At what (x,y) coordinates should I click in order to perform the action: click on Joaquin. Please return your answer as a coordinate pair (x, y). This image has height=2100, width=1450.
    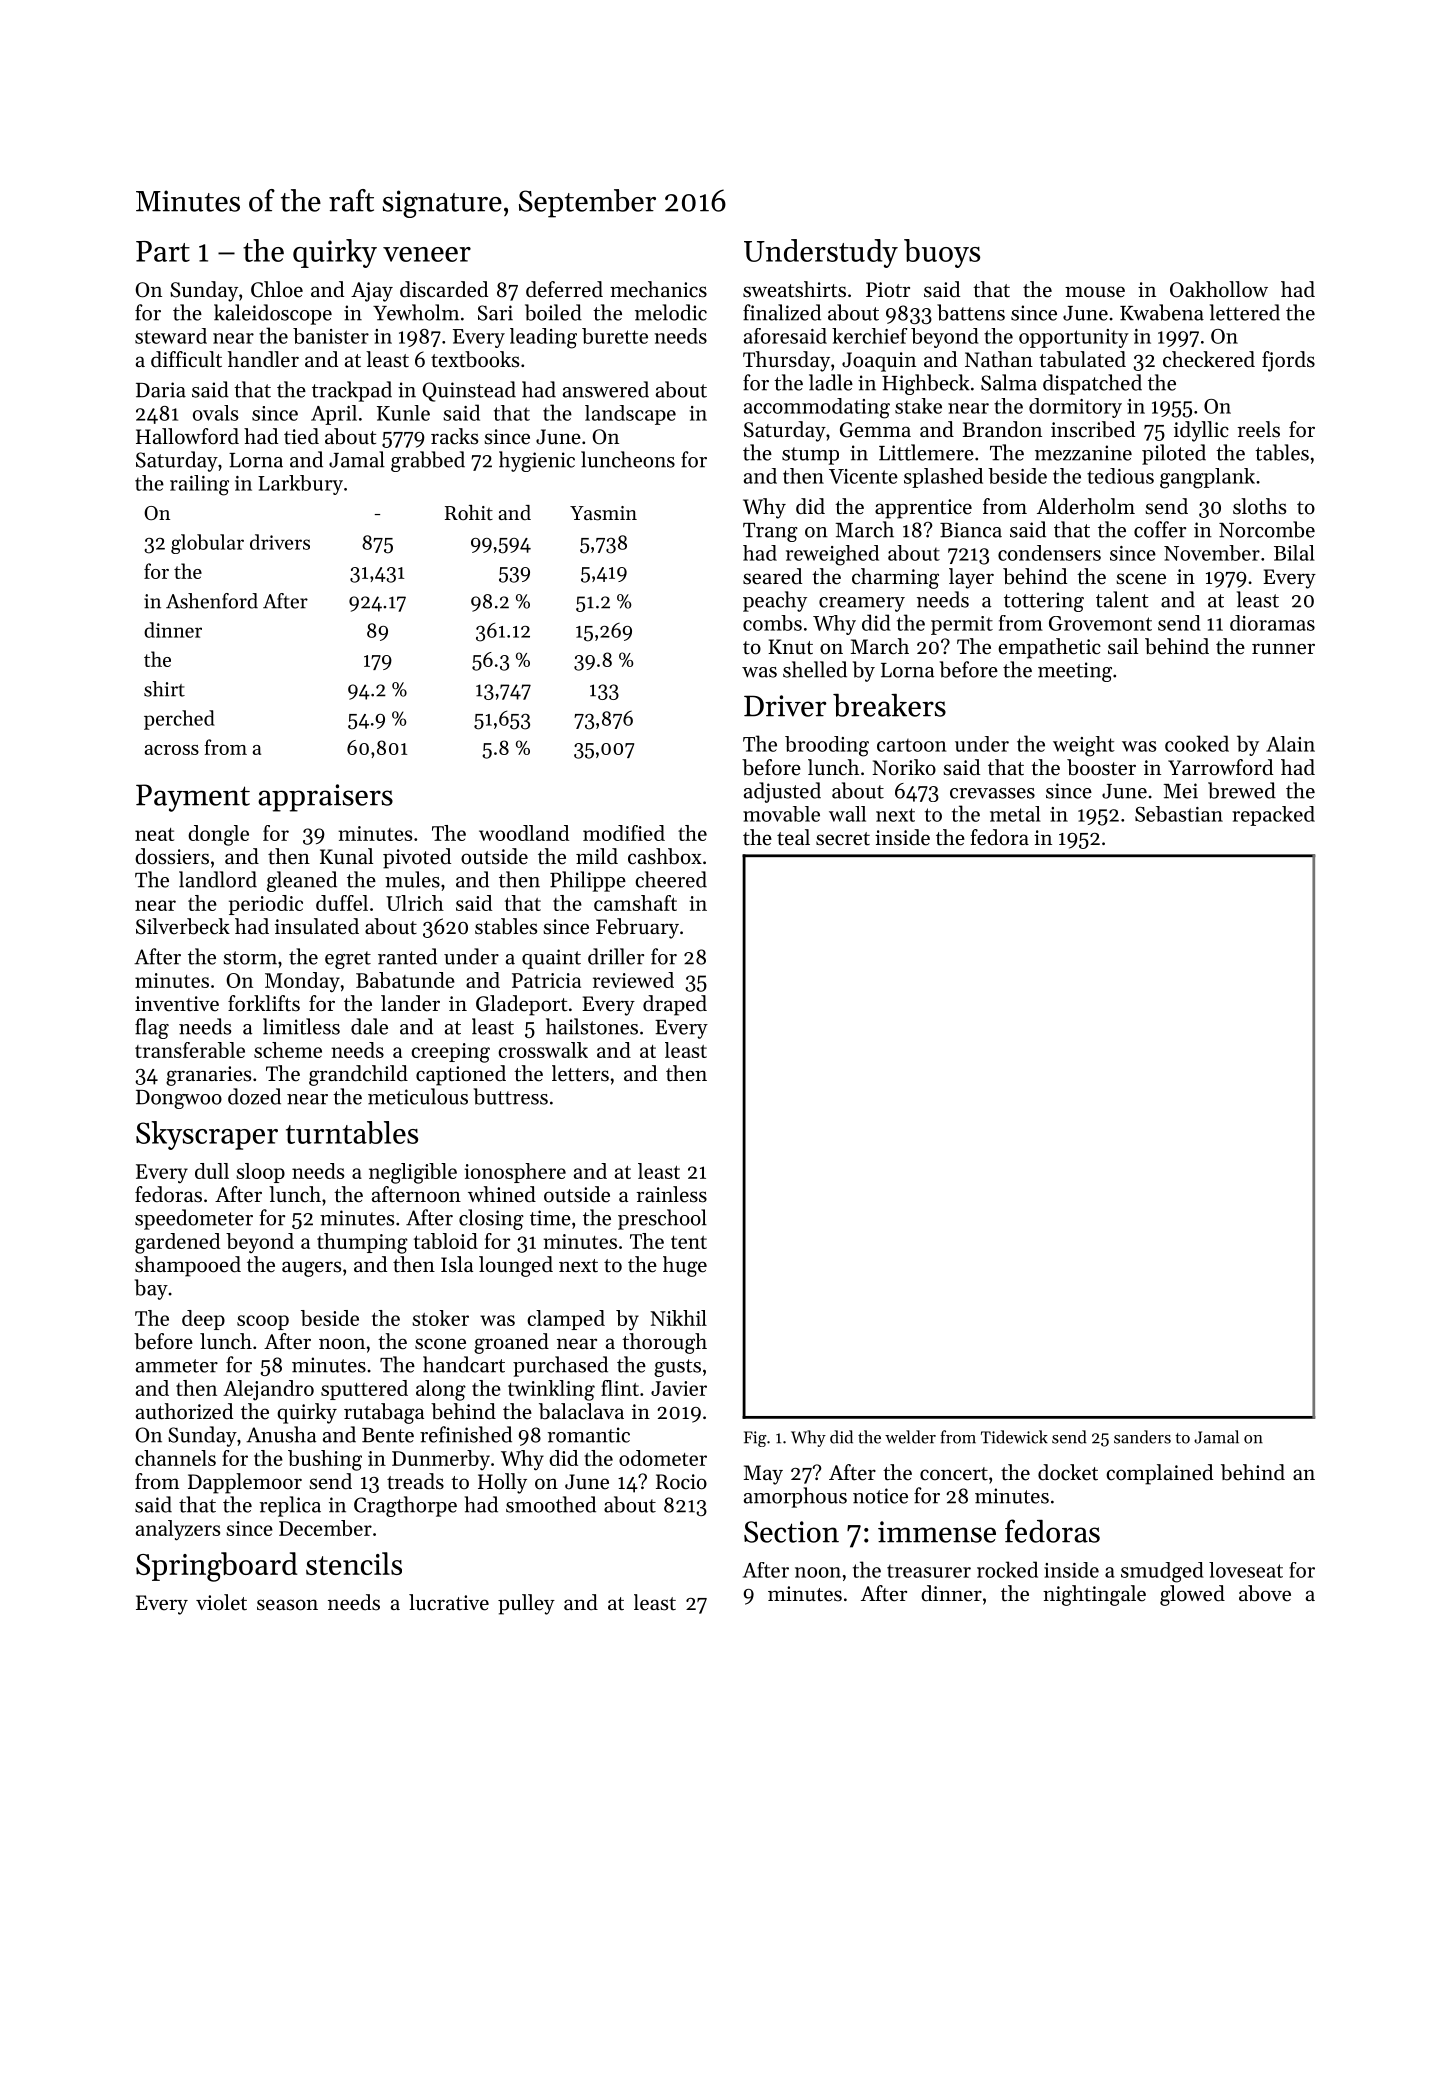
    Looking at the image, I should click on (879, 362).
